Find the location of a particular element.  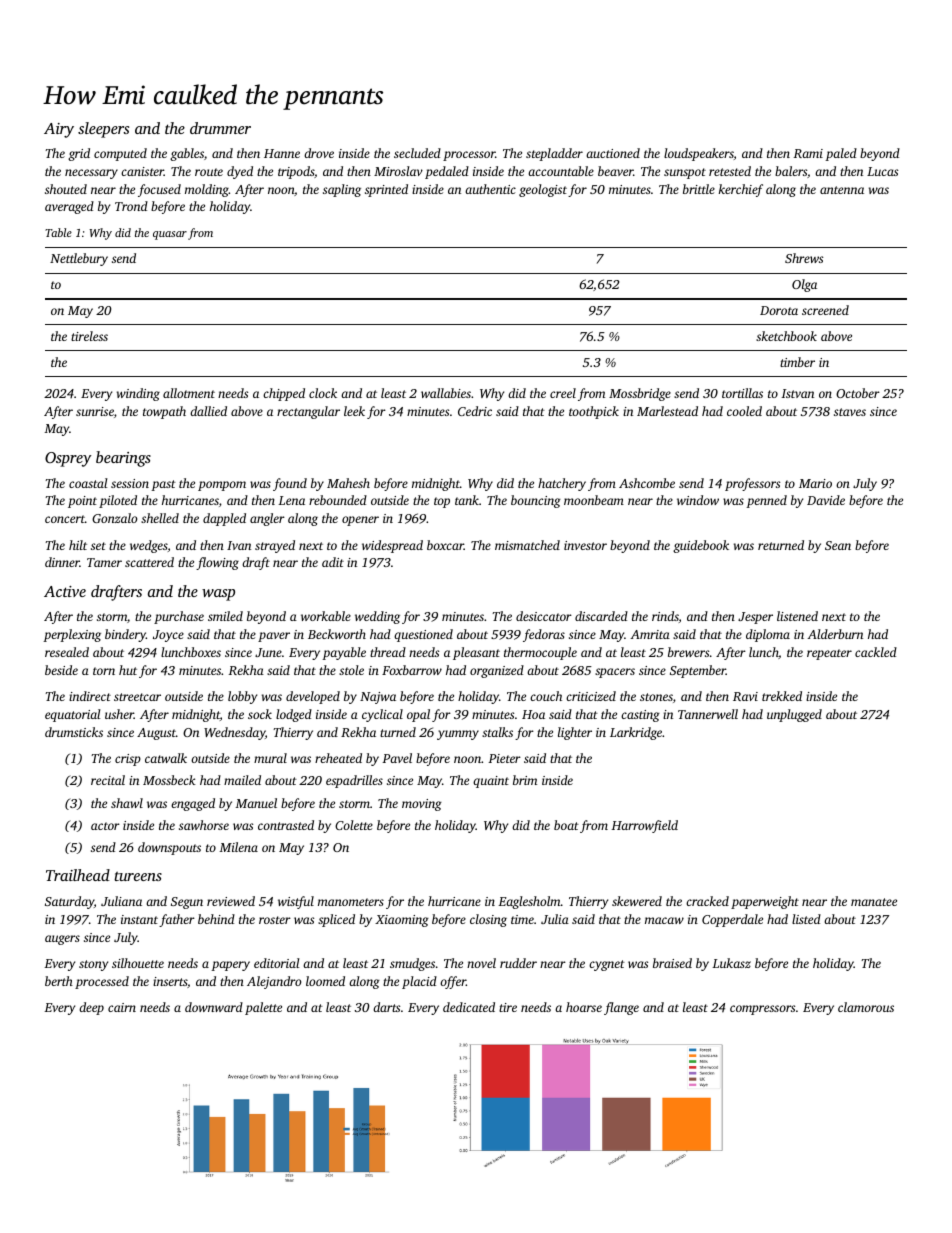

geologist is located at coordinates (543, 190).
